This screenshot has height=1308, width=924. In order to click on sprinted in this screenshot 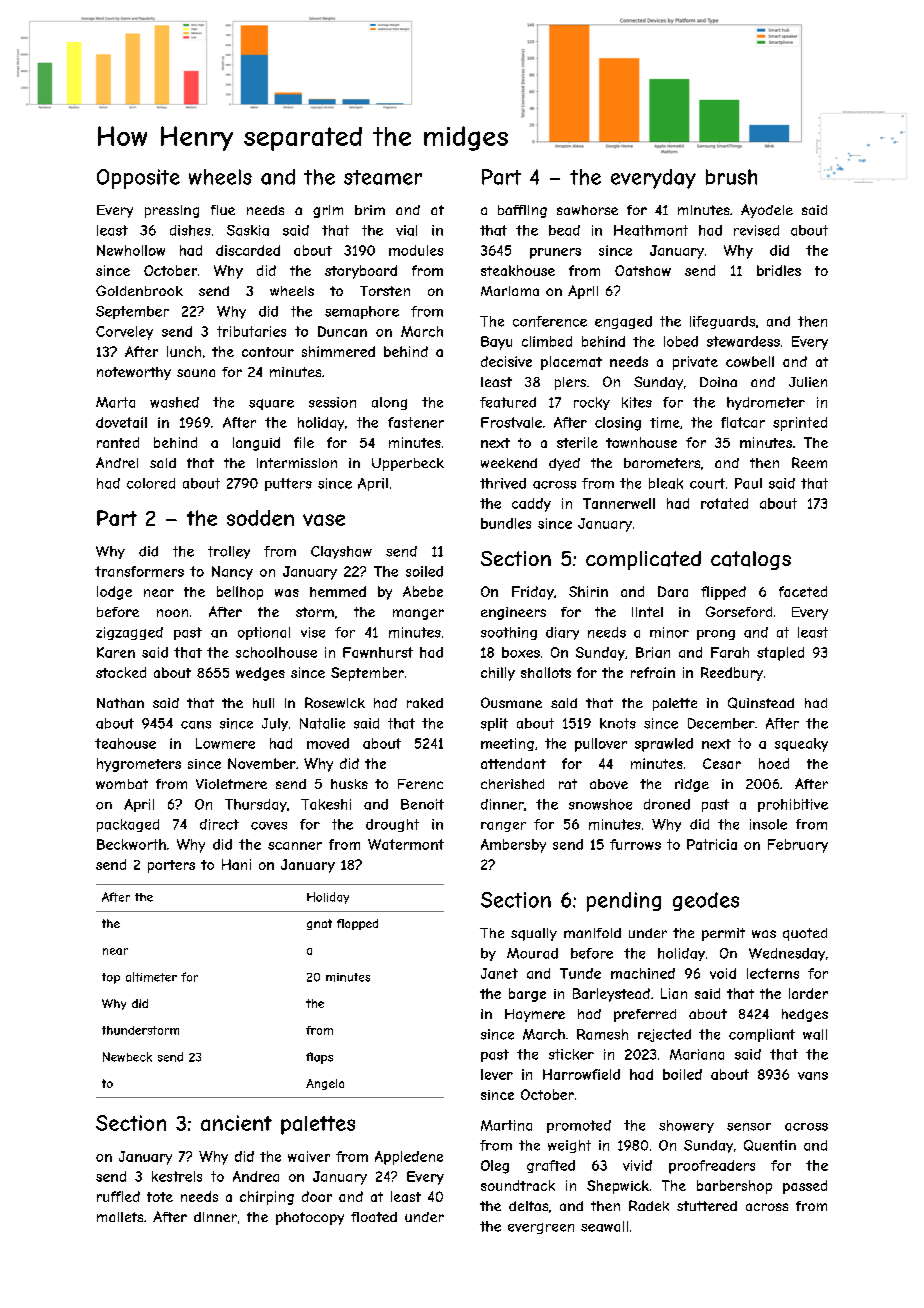, I will do `click(800, 424)`.
